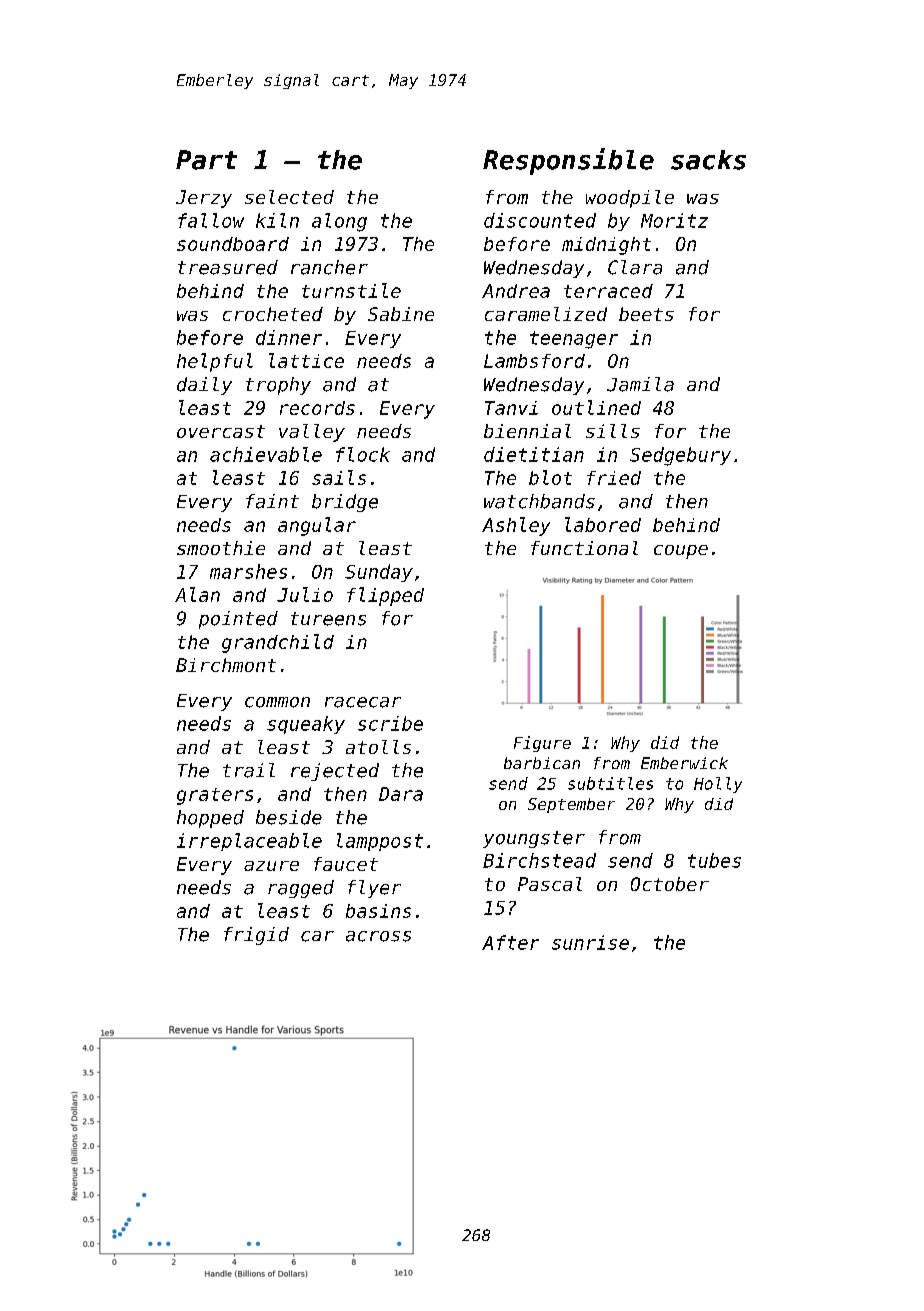 The image size is (924, 1311). What do you see at coordinates (718, 785) in the image?
I see `Holly` at bounding box center [718, 785].
